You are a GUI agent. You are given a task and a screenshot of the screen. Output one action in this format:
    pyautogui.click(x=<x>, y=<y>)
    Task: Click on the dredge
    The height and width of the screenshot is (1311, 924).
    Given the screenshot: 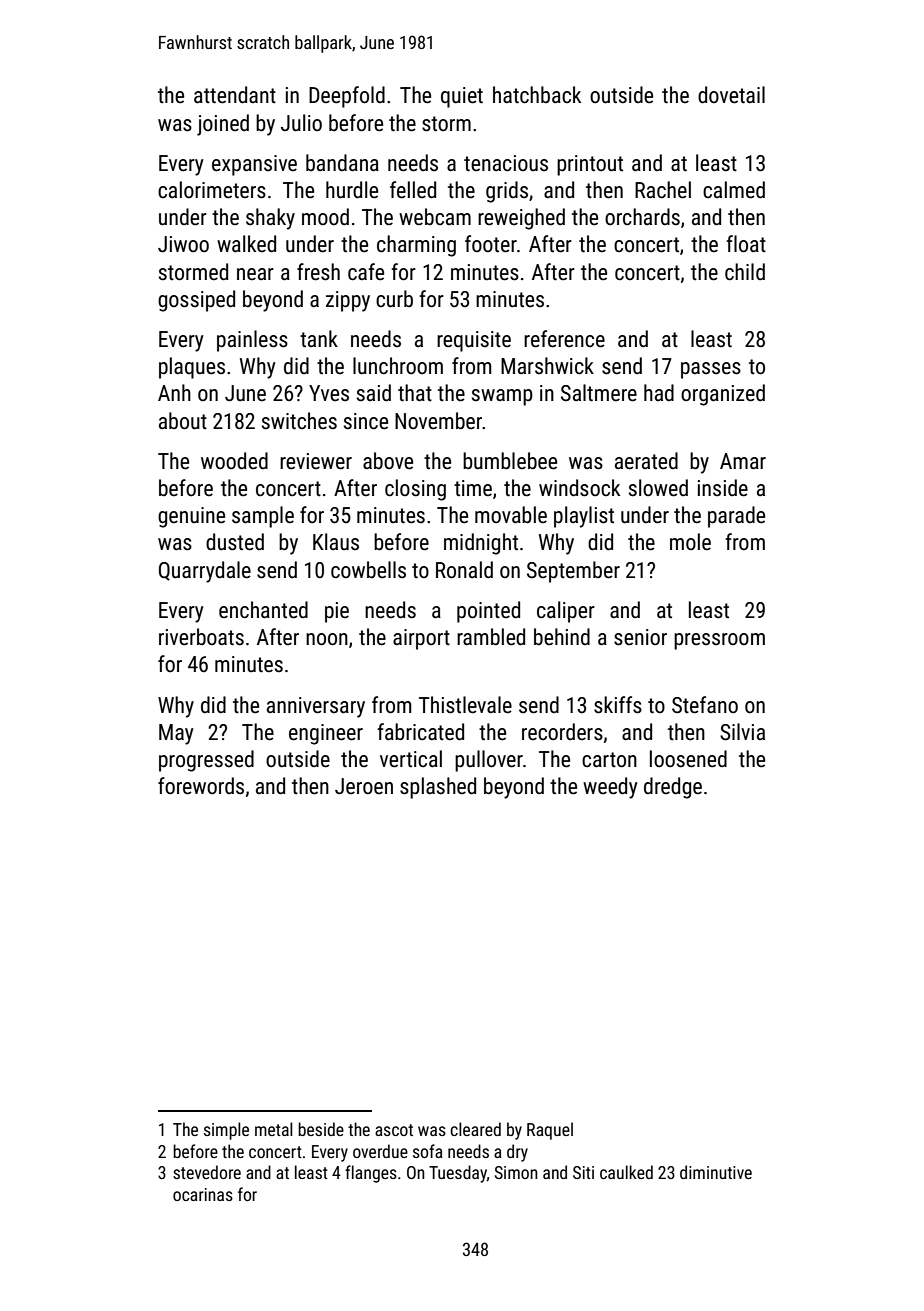 What is the action you would take?
    pyautogui.click(x=673, y=788)
